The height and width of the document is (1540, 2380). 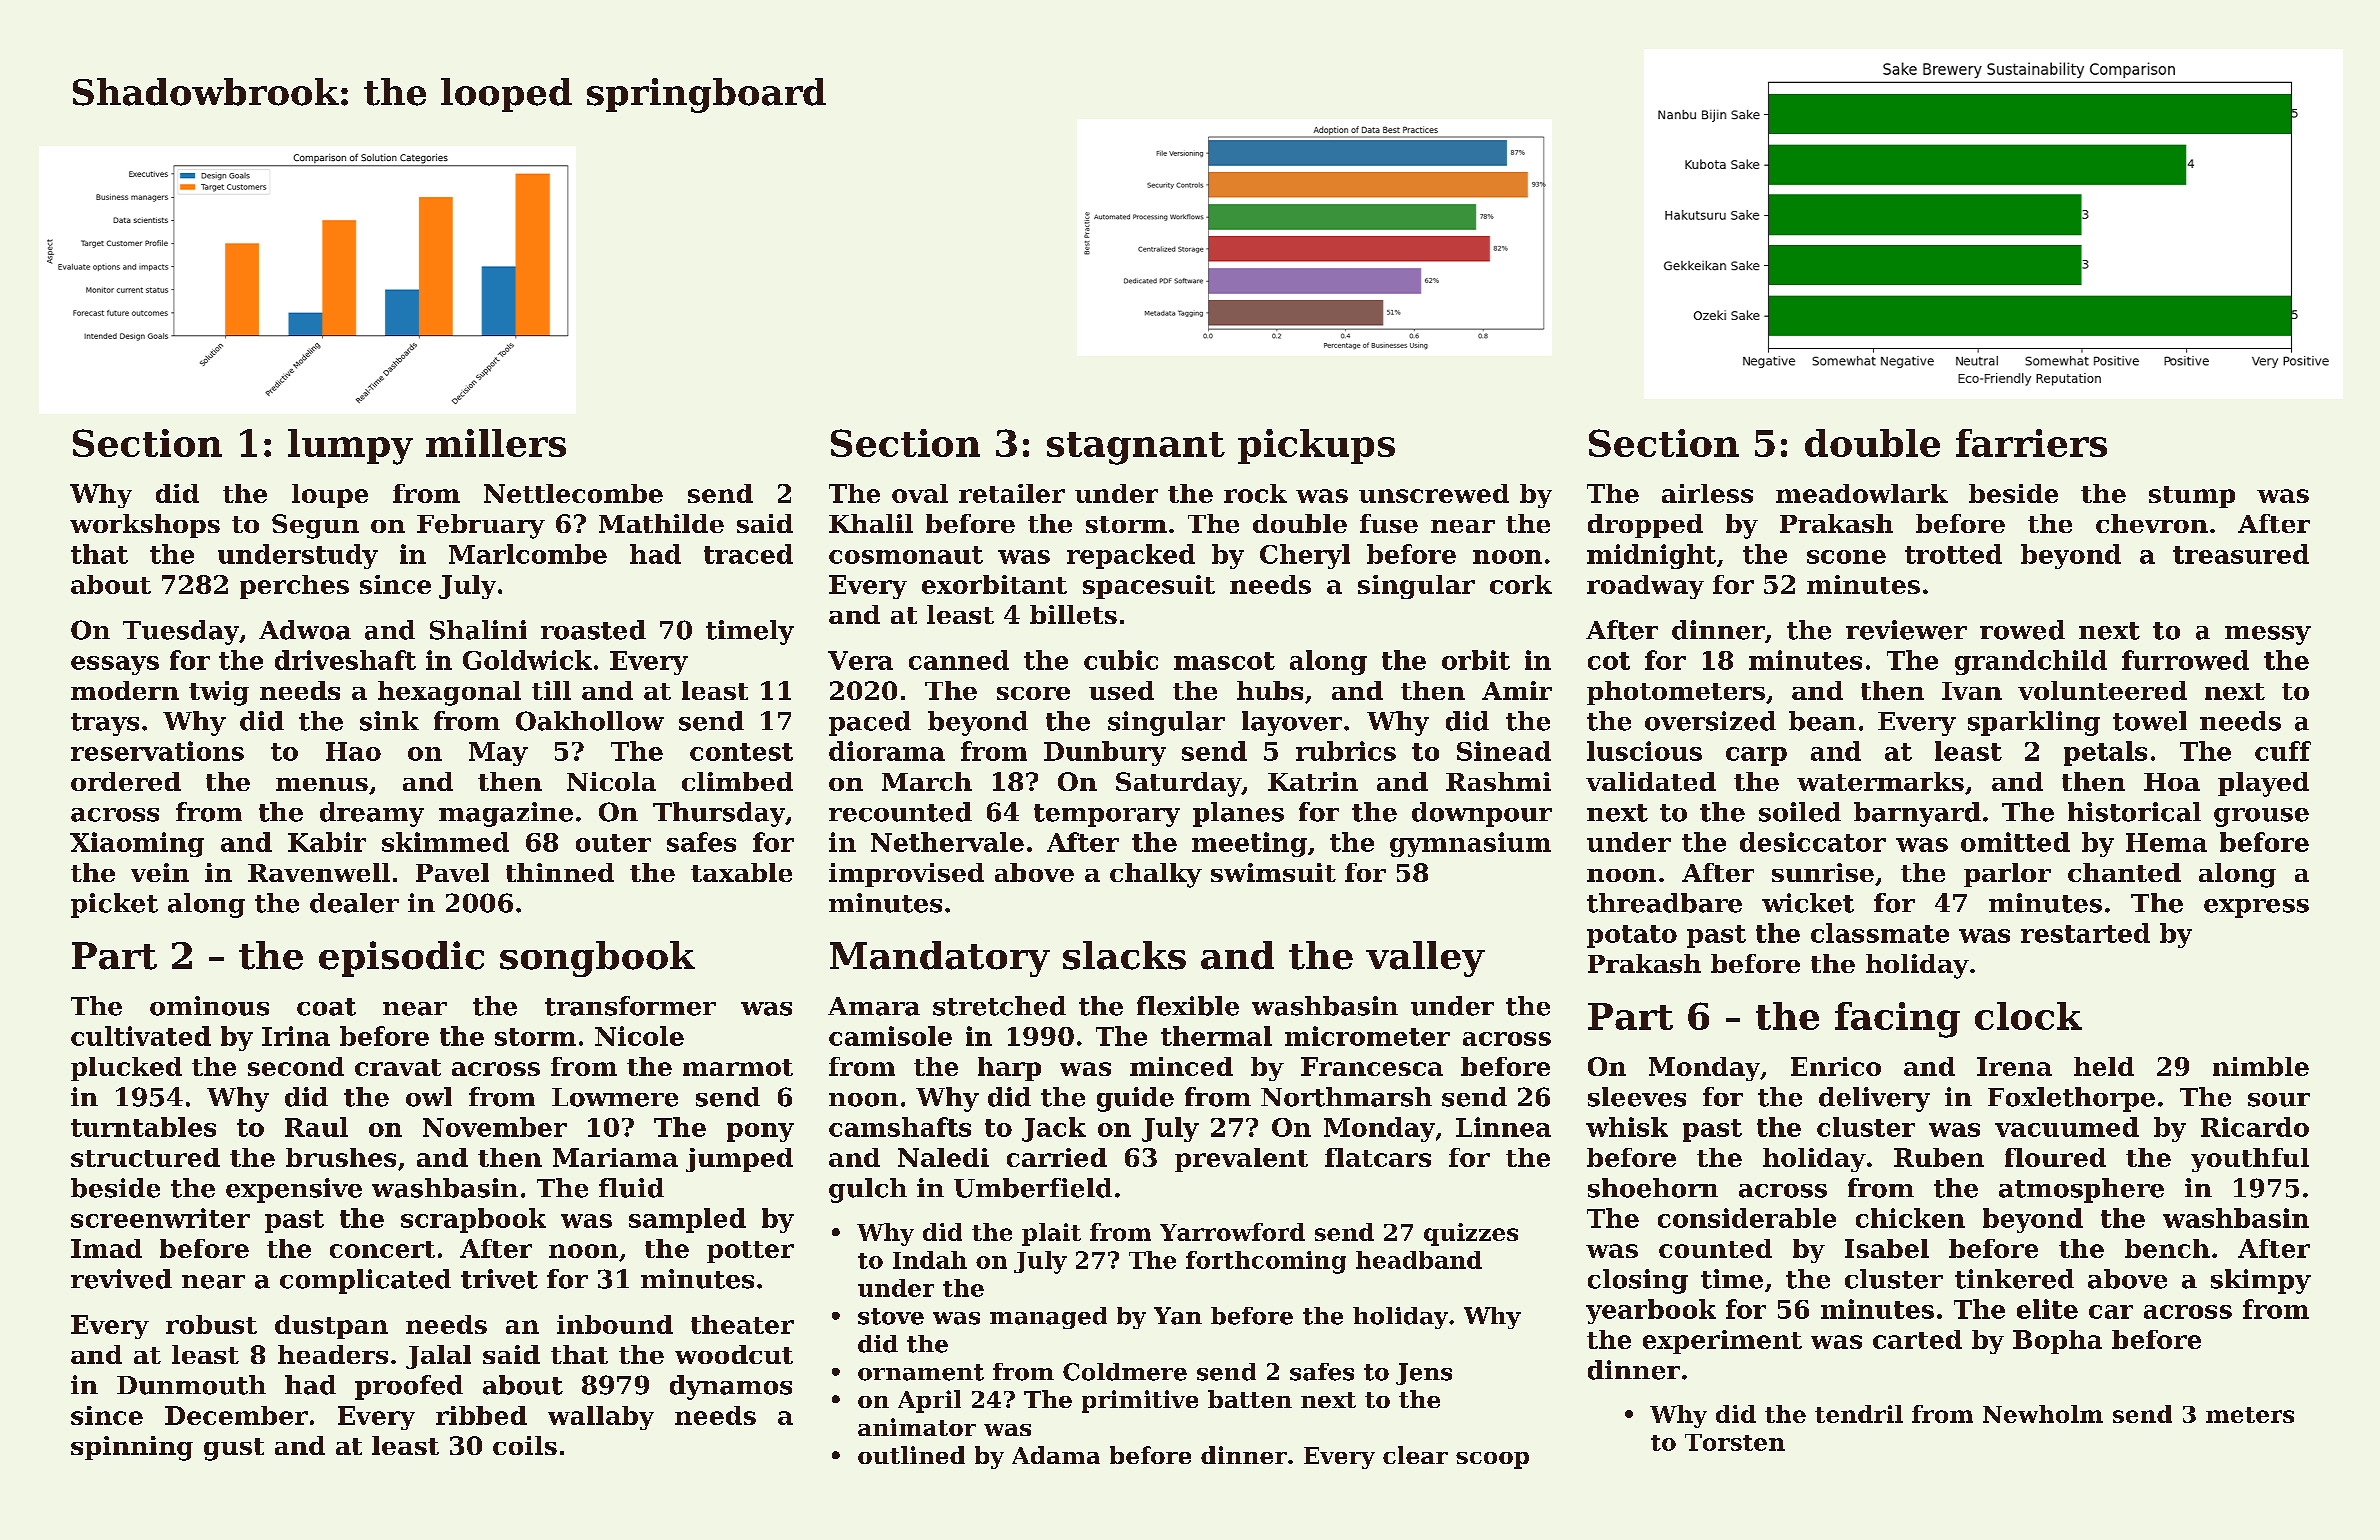 I want to click on stump, so click(x=2192, y=497).
